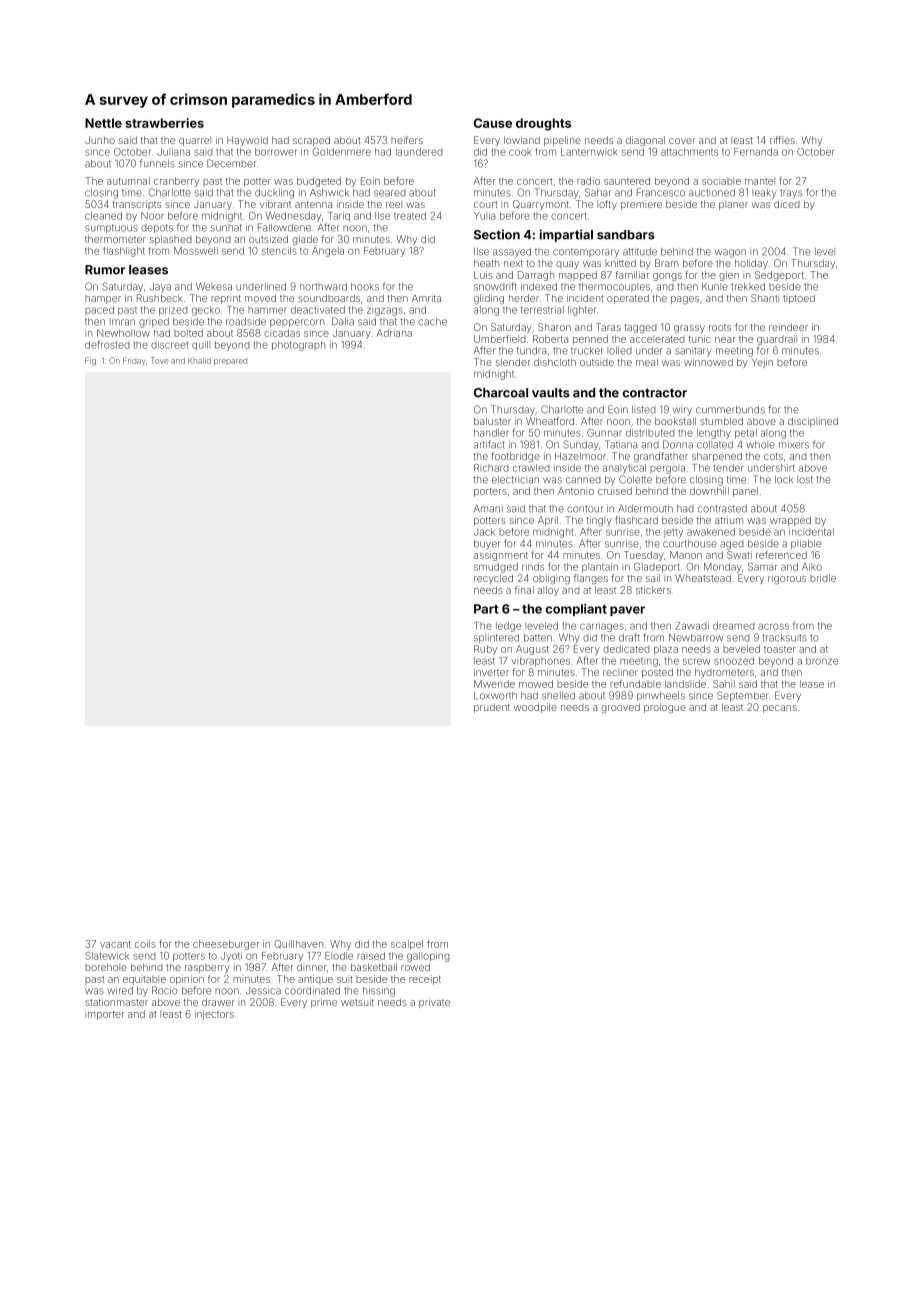  Describe the element at coordinates (485, 650) in the screenshot. I see `Ruby` at that location.
